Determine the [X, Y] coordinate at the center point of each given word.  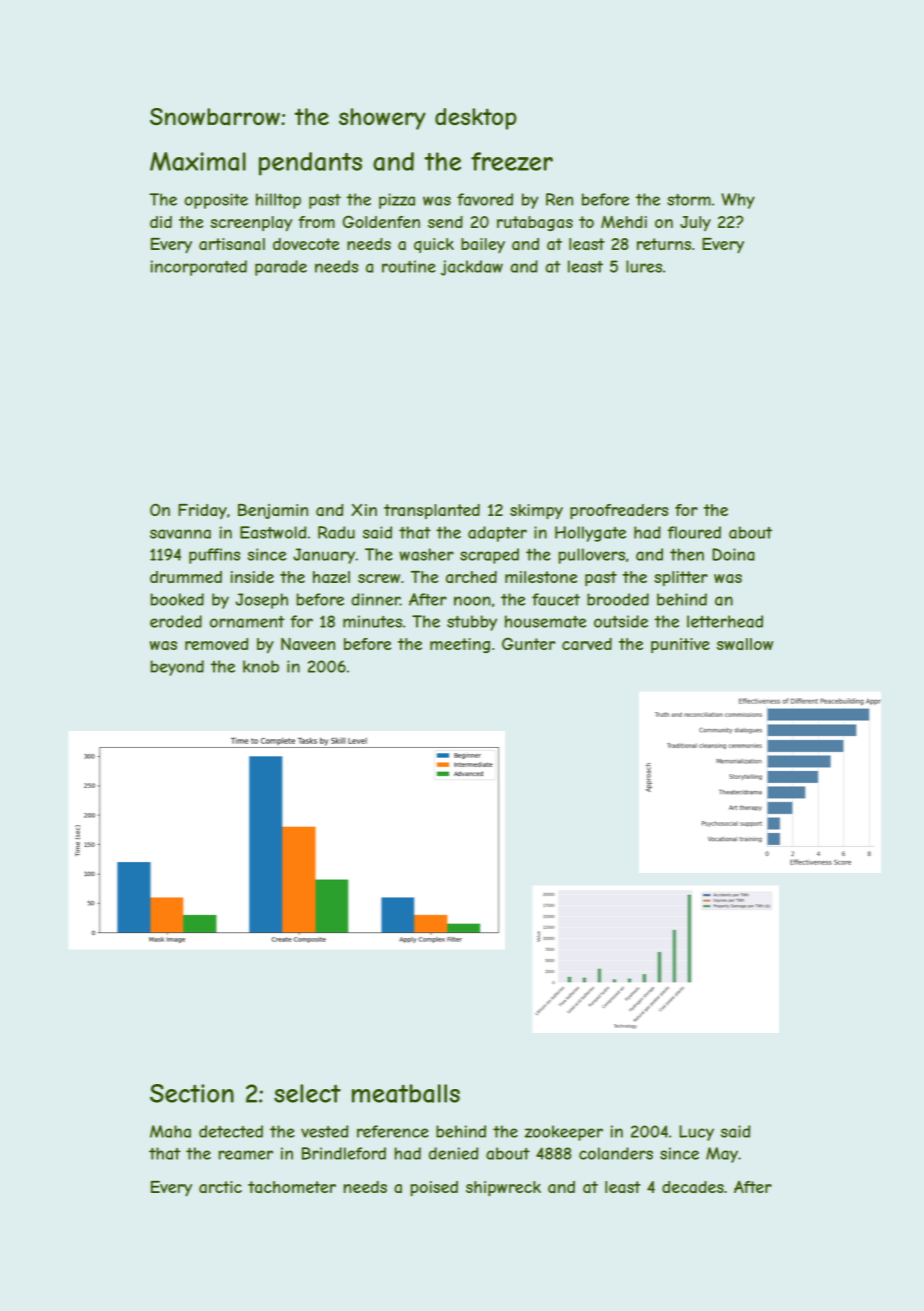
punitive [680, 645]
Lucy [696, 1133]
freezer [512, 161]
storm [689, 200]
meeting [460, 645]
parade [281, 268]
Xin [364, 510]
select [307, 1093]
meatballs [406, 1093]
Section [192, 1093]
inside [252, 577]
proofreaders [619, 512]
